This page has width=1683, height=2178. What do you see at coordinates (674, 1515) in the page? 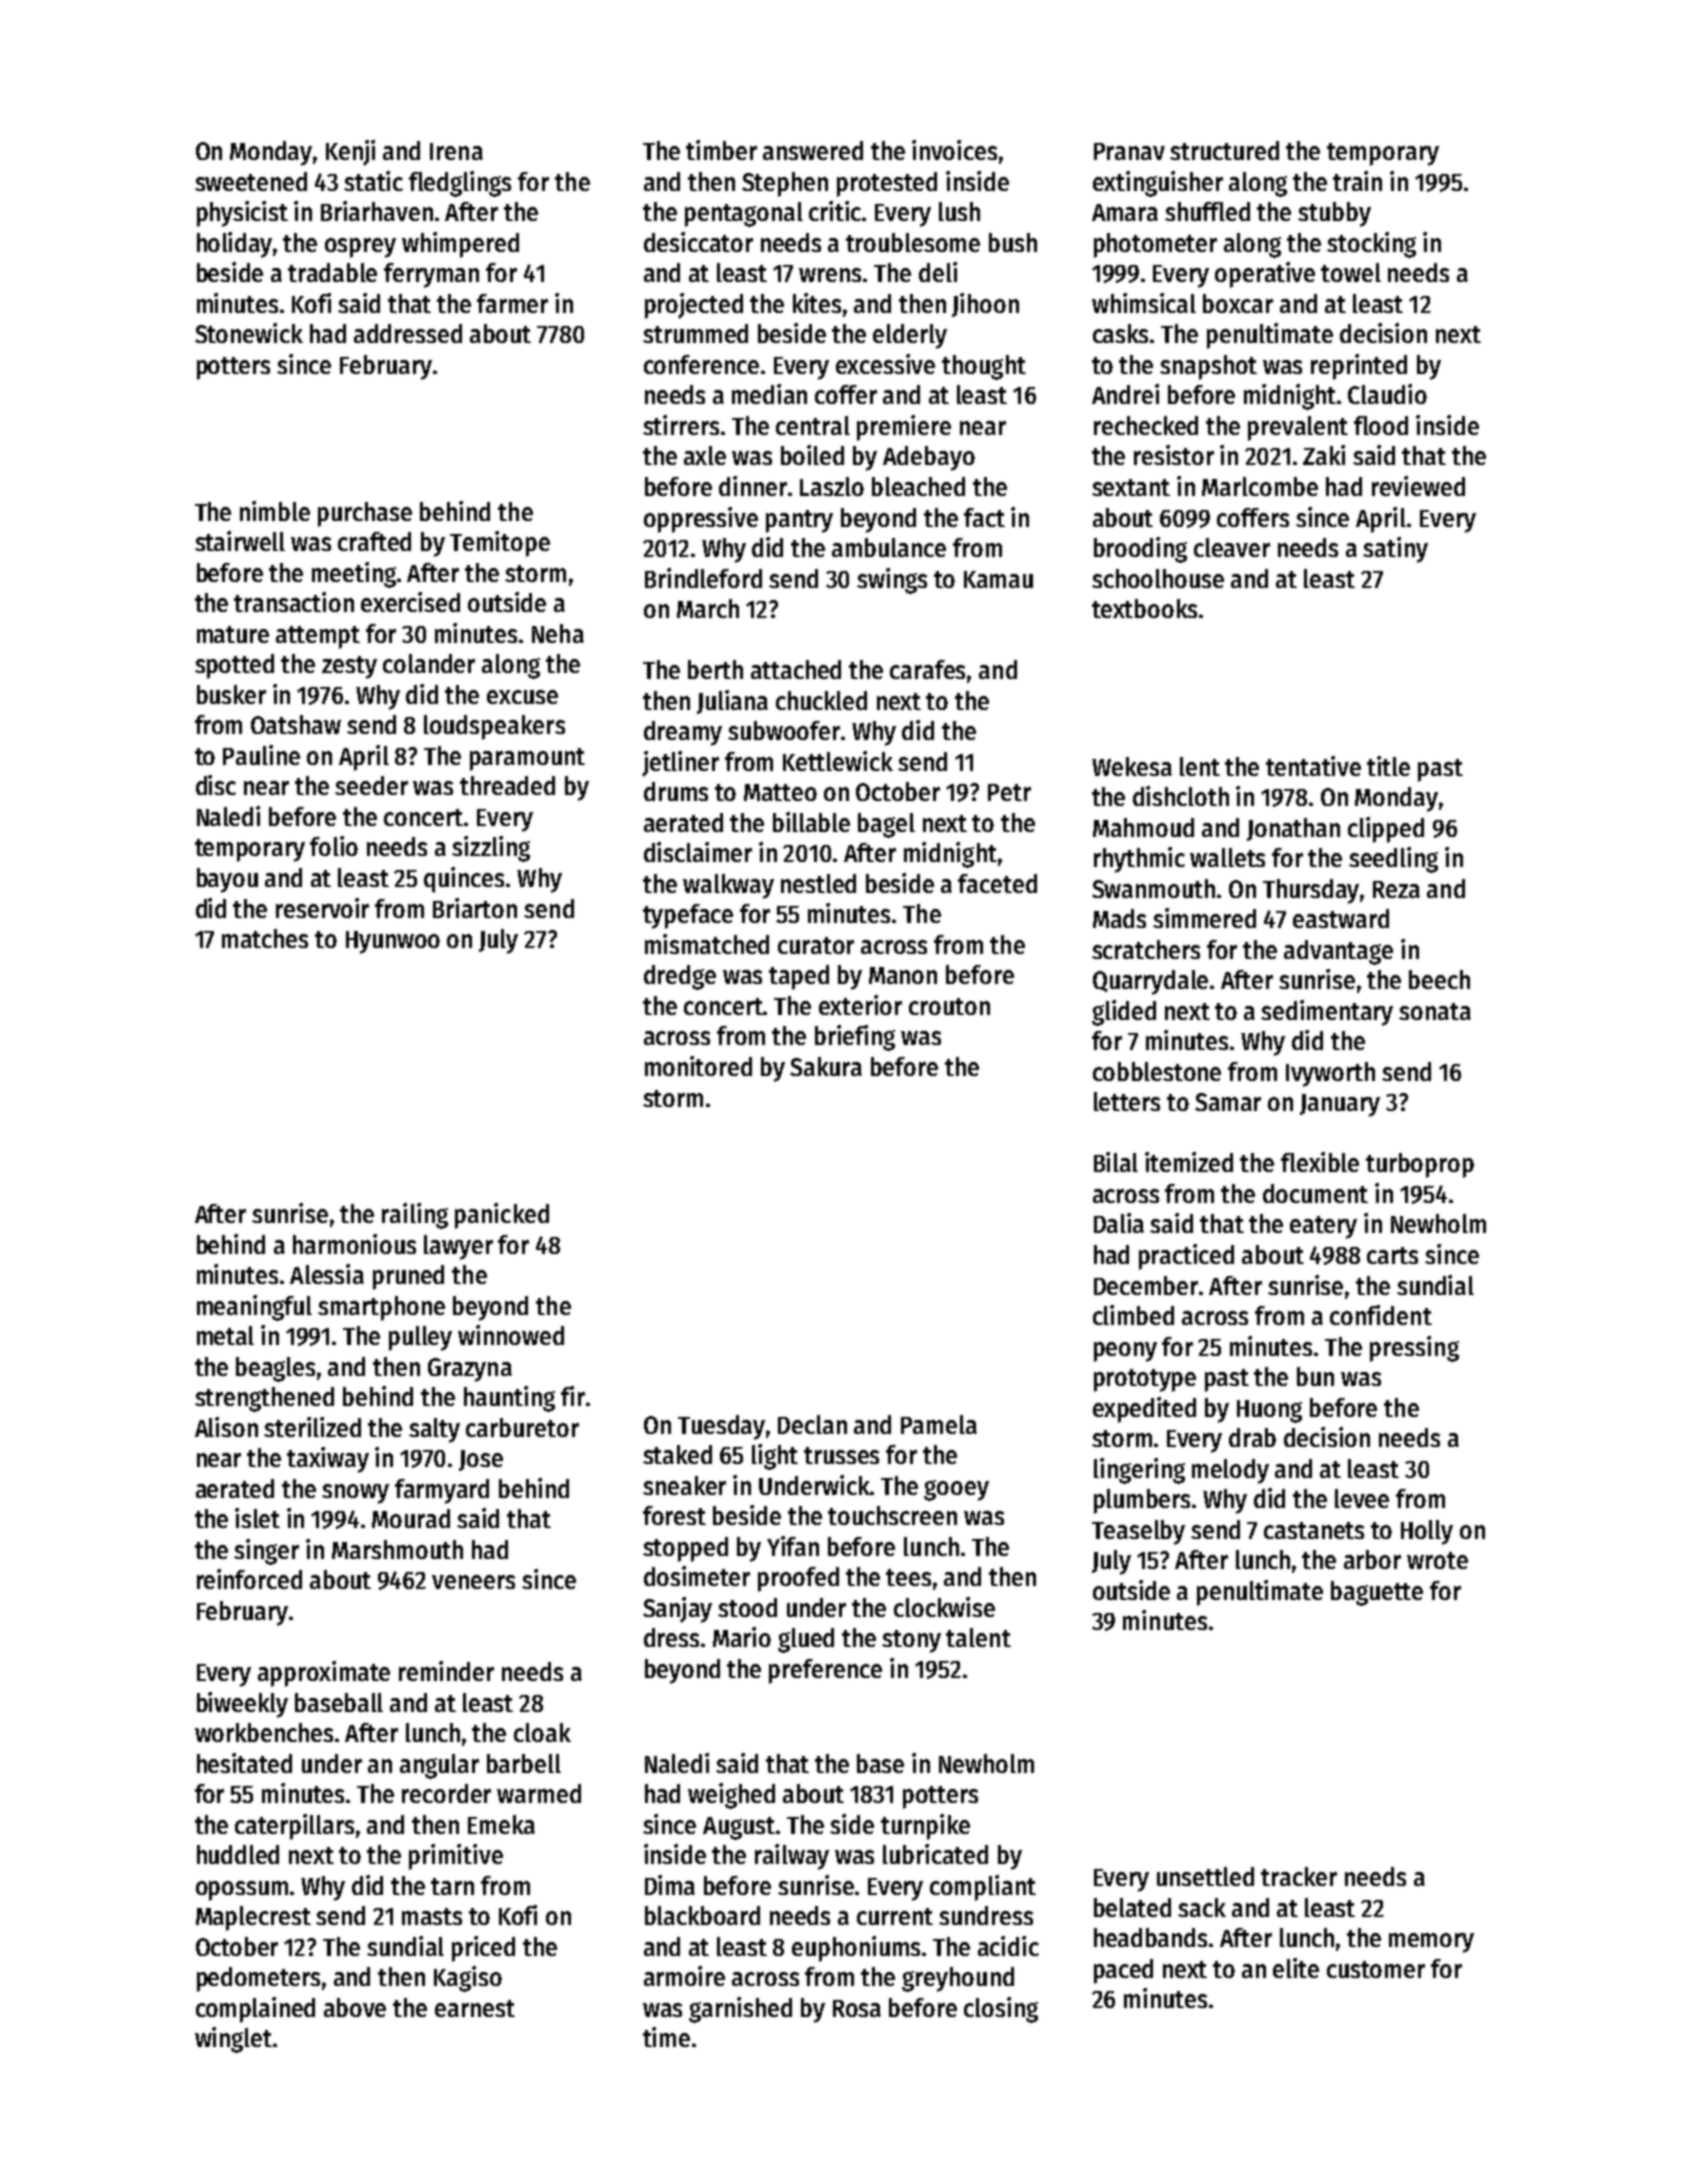
I see `forest` at bounding box center [674, 1515].
